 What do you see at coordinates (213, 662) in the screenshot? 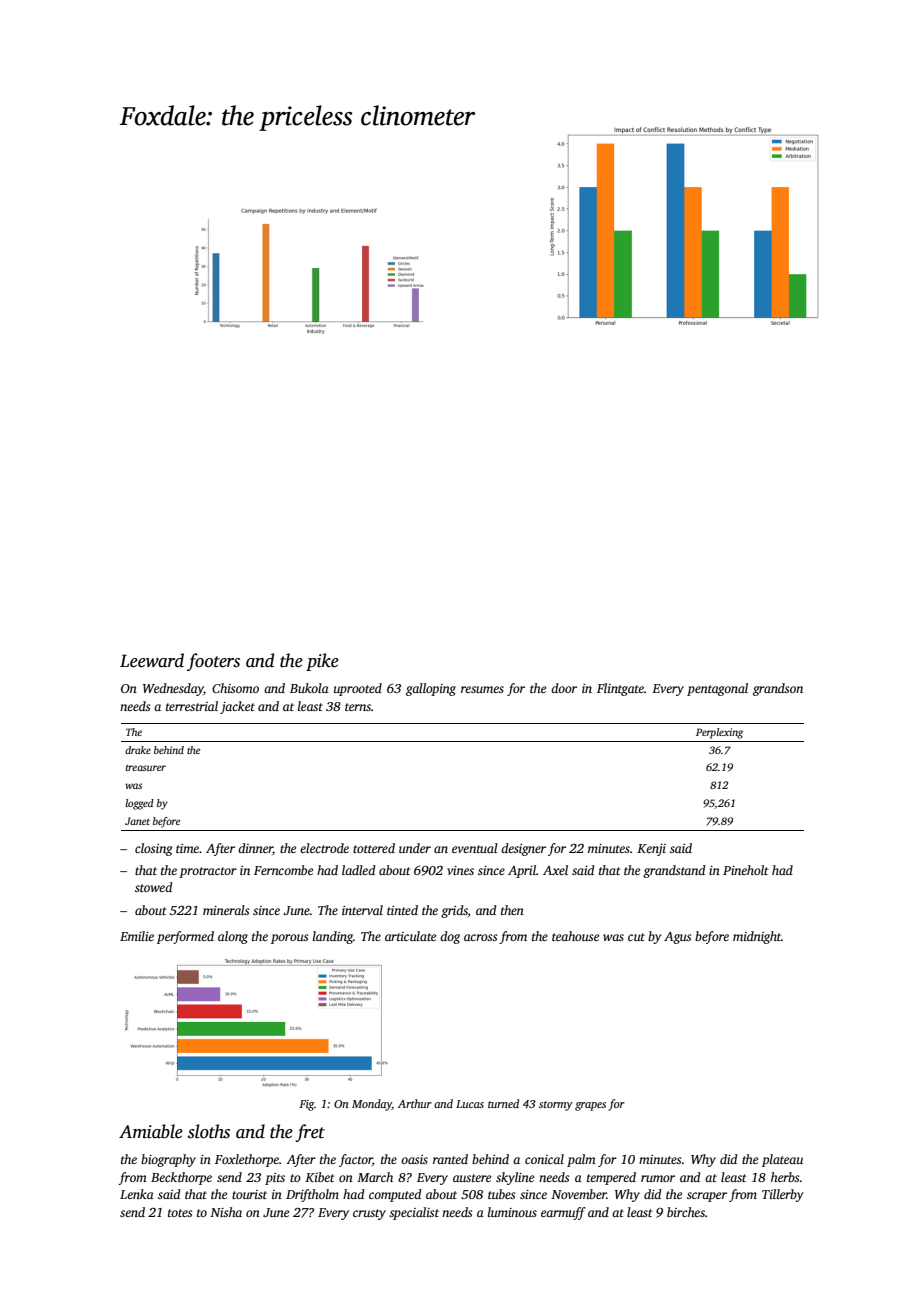
I see `footers` at bounding box center [213, 662].
